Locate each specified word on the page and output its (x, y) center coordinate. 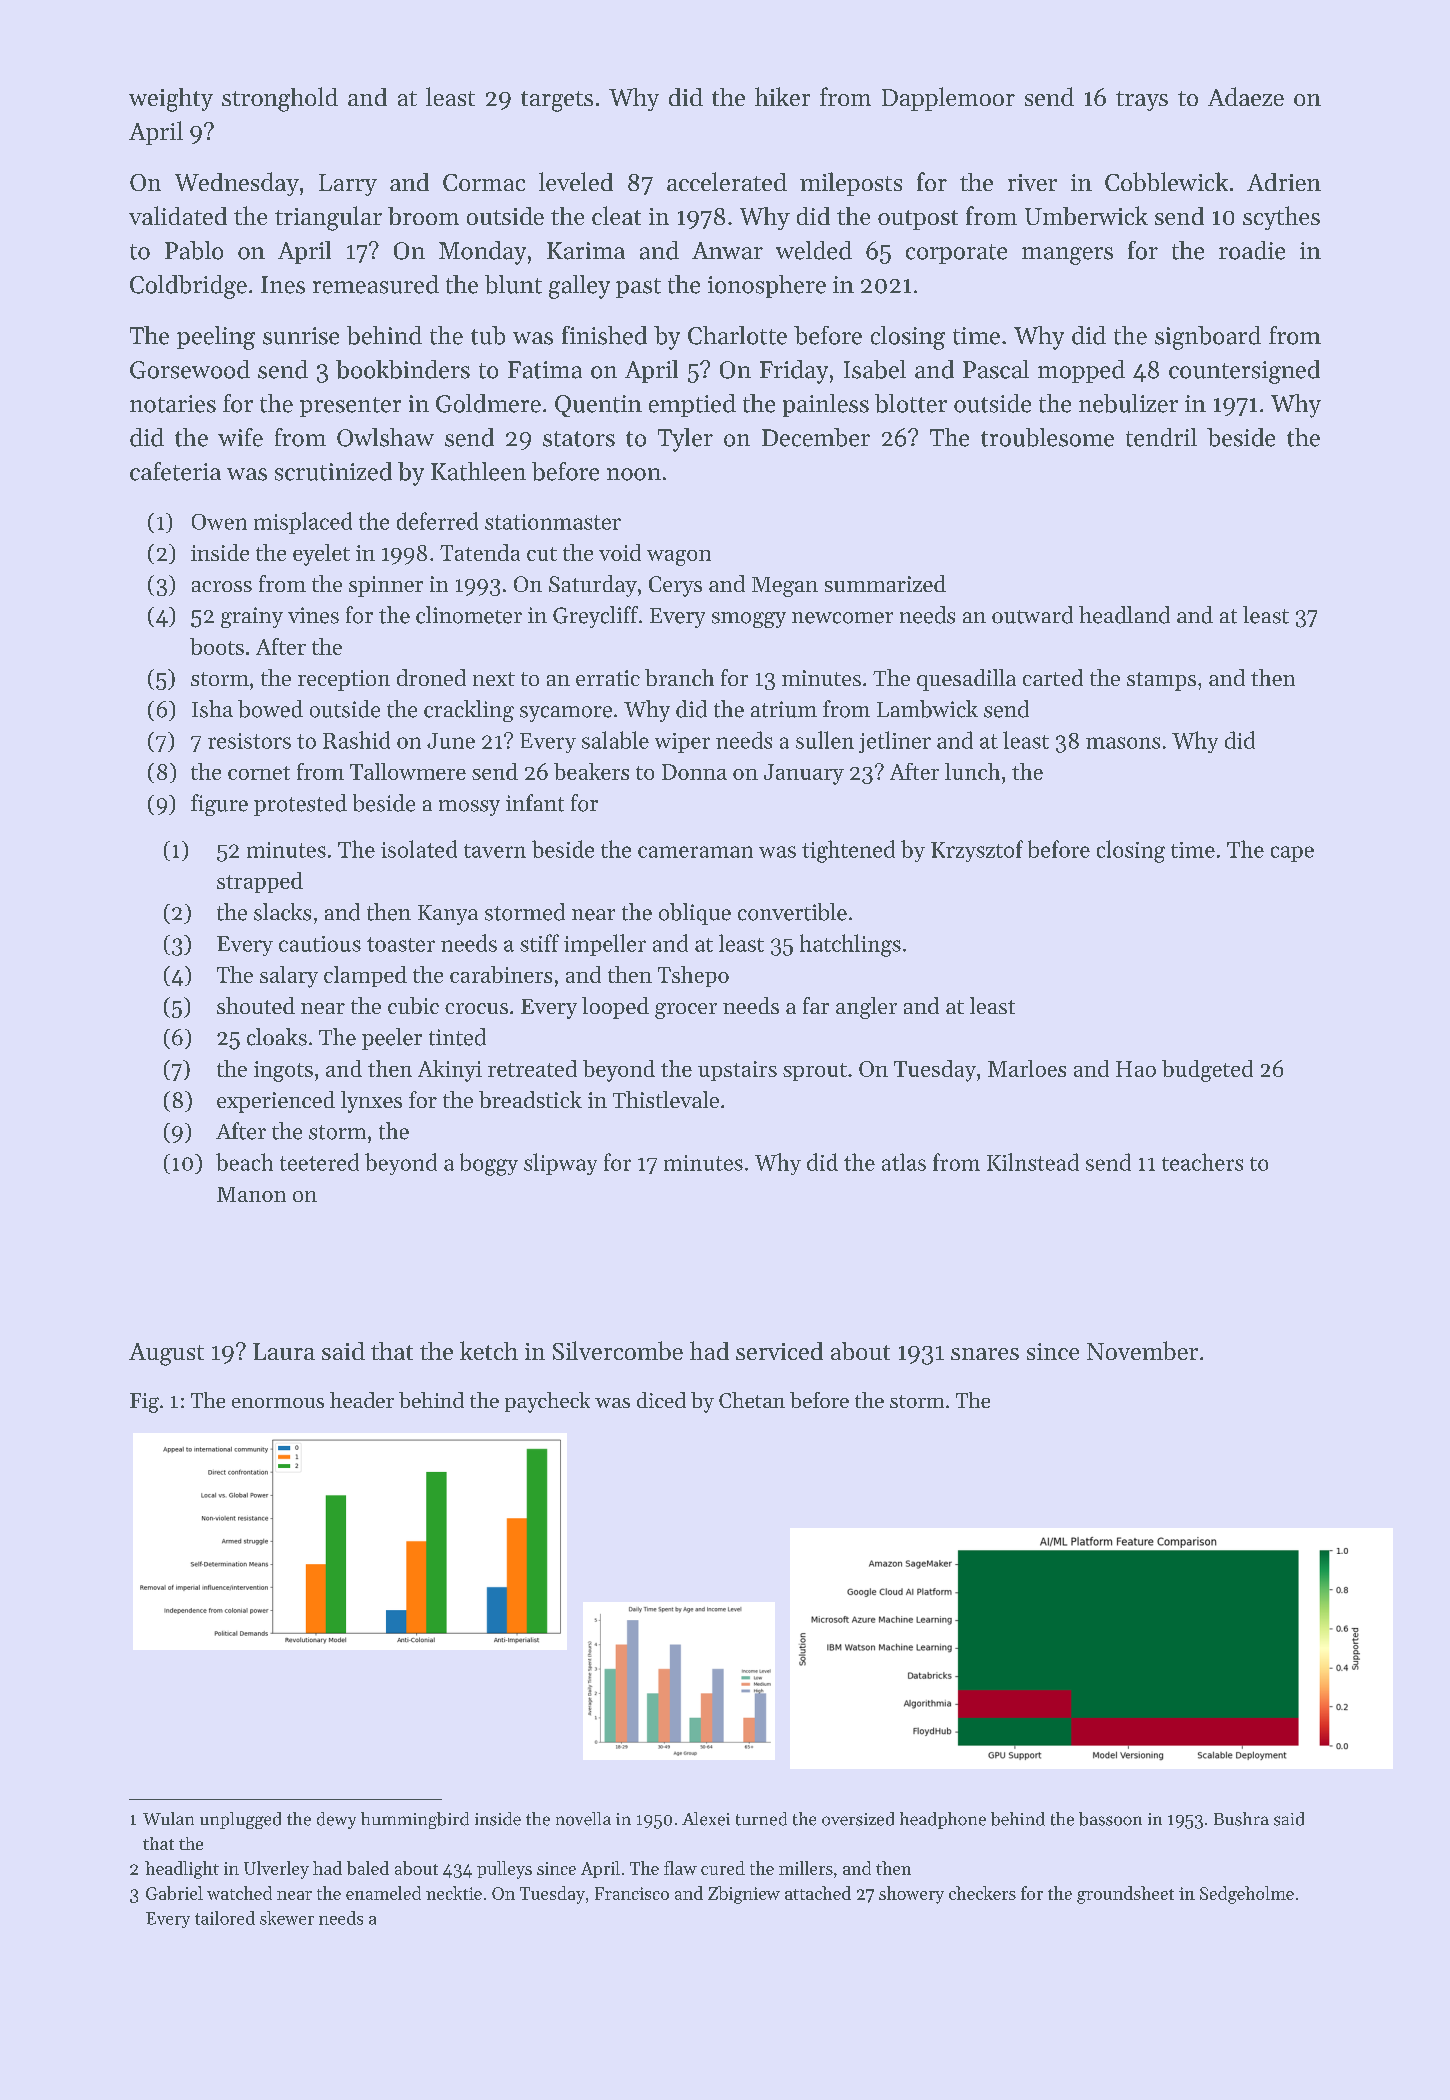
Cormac (484, 182)
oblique (695, 914)
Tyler (685, 440)
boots (217, 646)
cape (1292, 854)
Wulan (168, 1818)
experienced (276, 1102)
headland (1124, 615)
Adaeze (1246, 96)
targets (557, 101)
